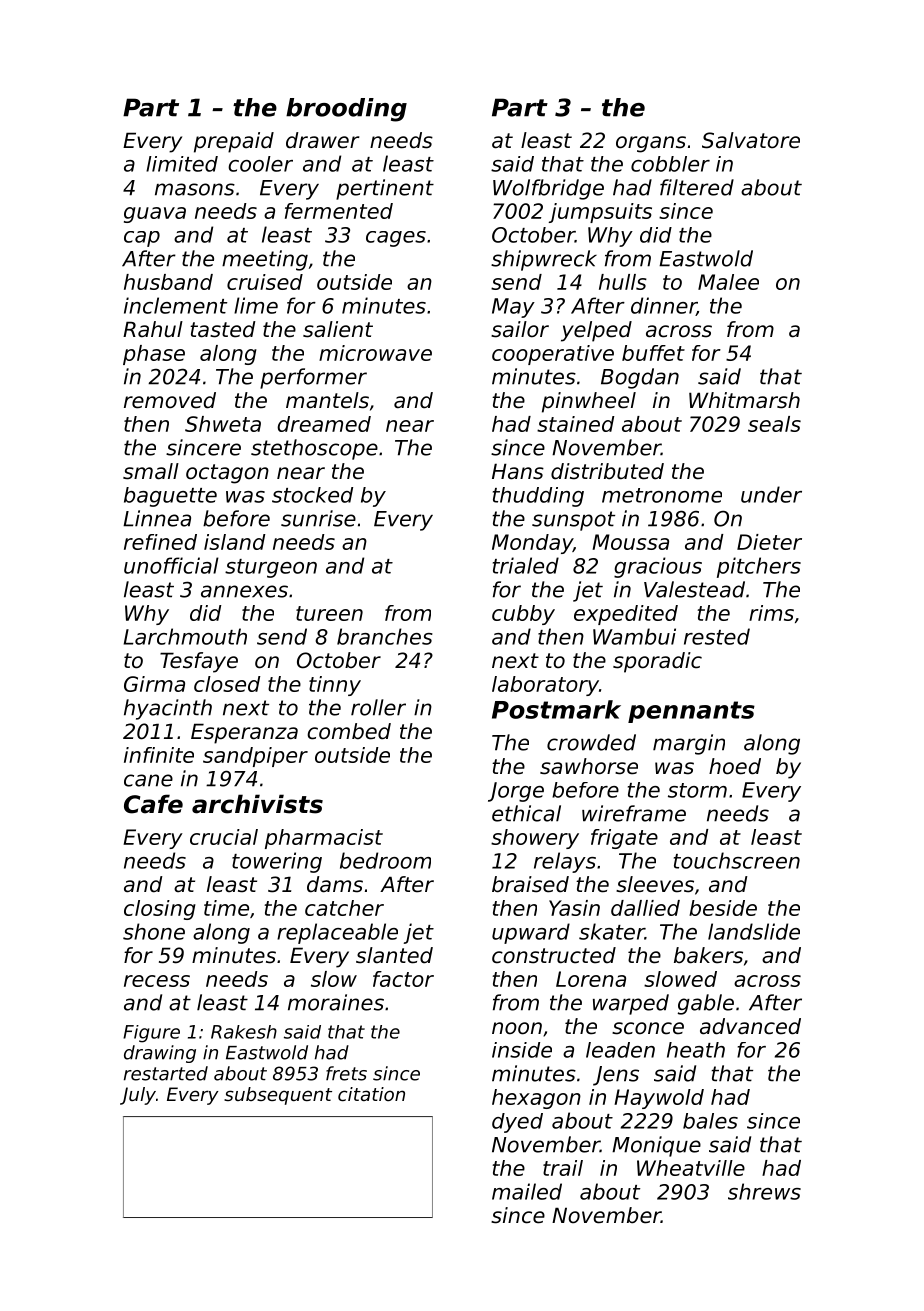 This screenshot has width=924, height=1311. Describe the element at coordinates (396, 239) in the screenshot. I see `cages` at that location.
